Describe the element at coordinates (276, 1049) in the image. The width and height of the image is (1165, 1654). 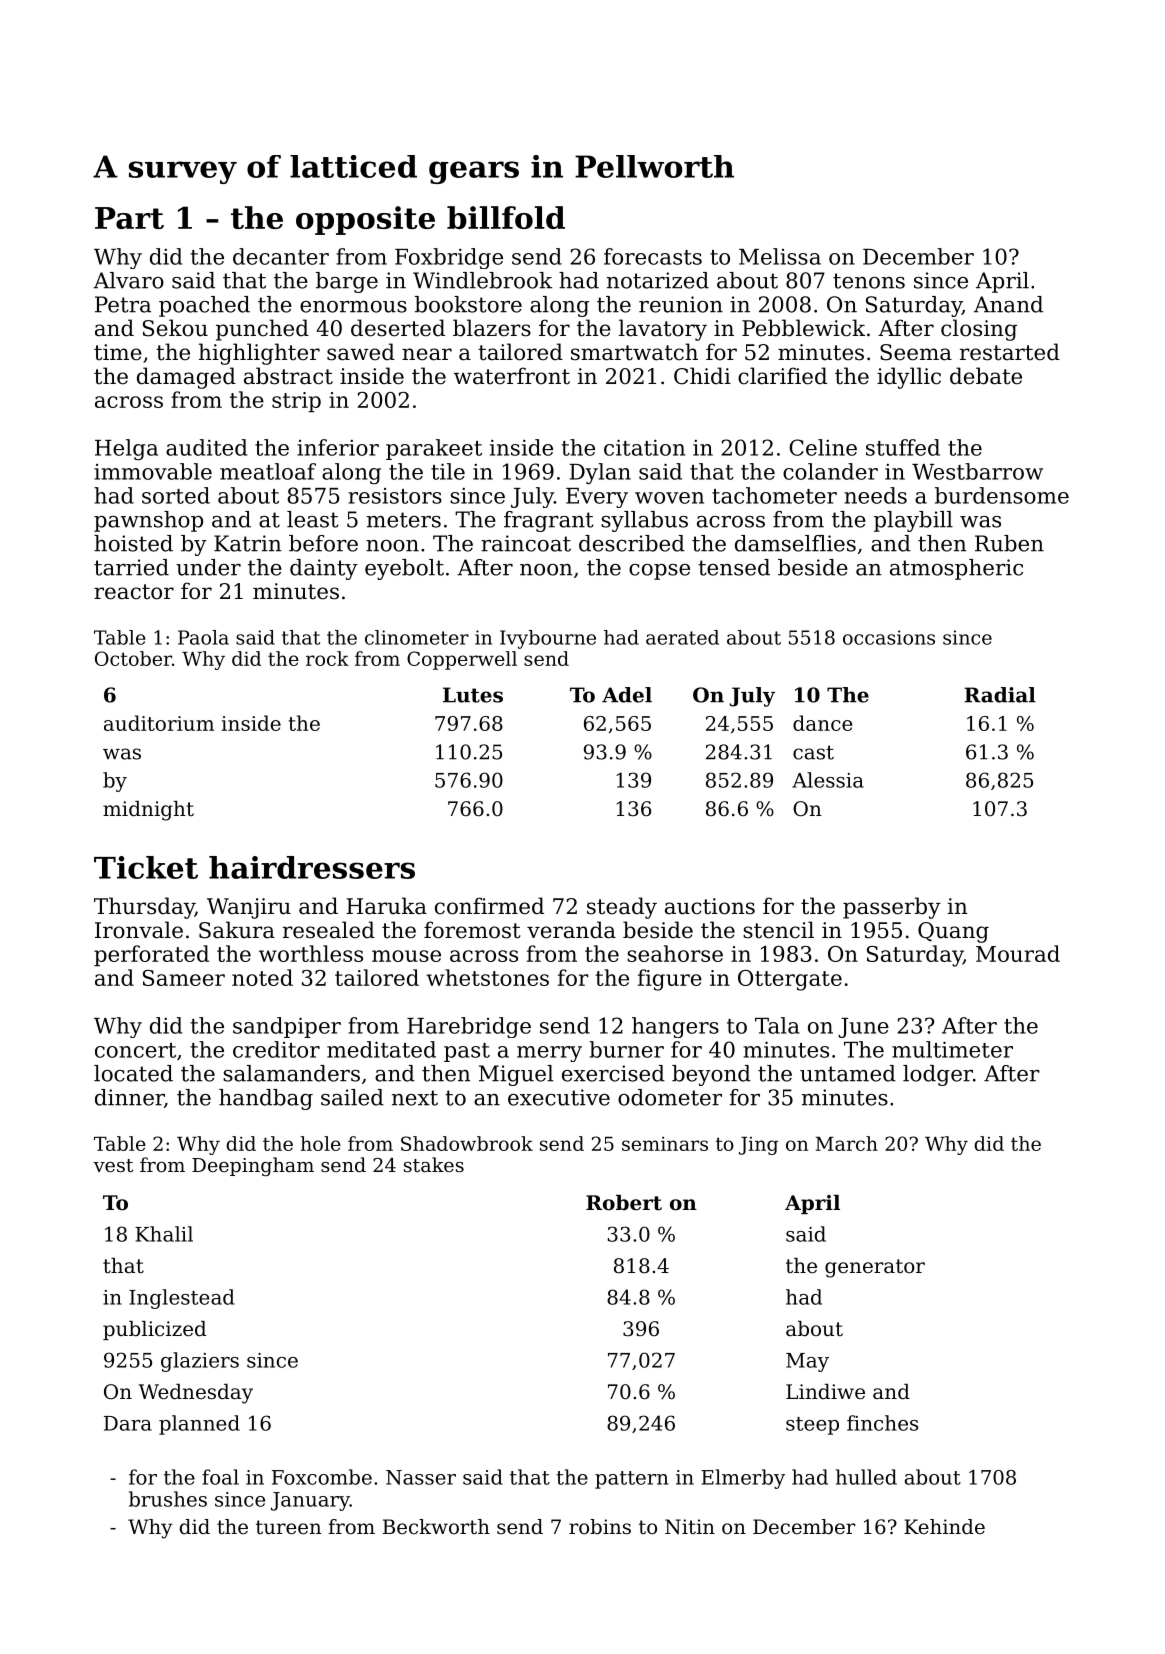
I see `creditor` at that location.
